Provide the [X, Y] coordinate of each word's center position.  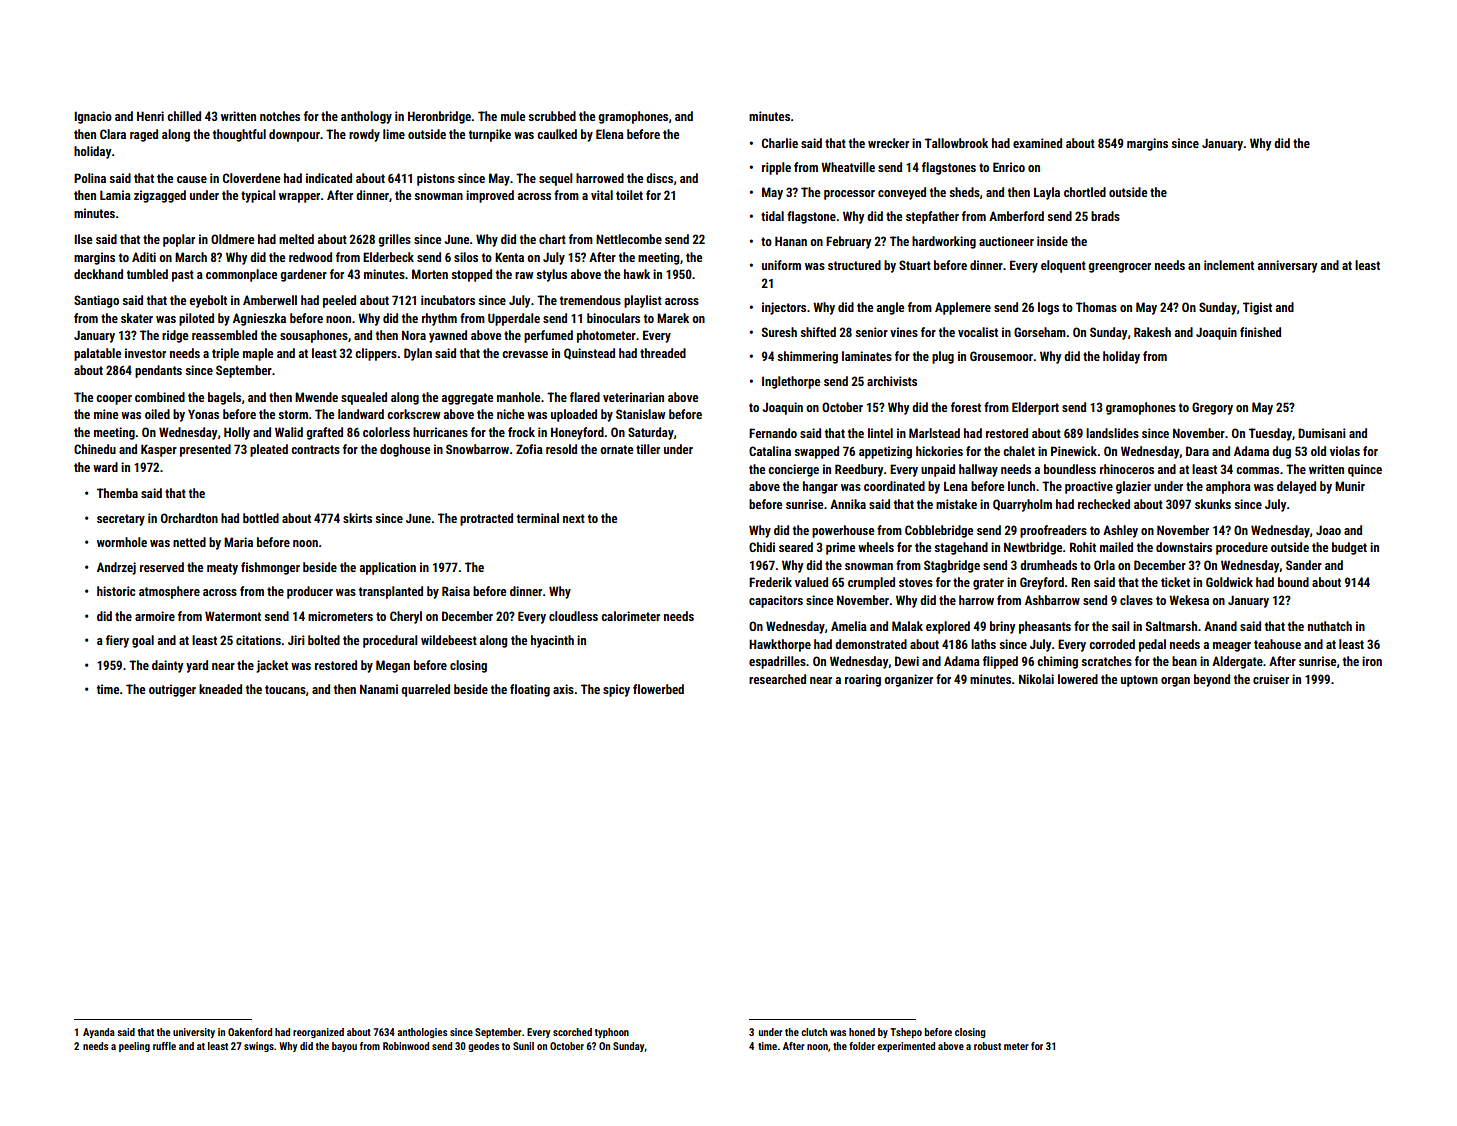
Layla [1047, 193]
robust [987, 1046]
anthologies [422, 1033]
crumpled [871, 583]
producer [310, 592]
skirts [357, 518]
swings [259, 1047]
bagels [224, 398]
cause [192, 179]
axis [563, 689]
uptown [1139, 681]
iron [1372, 661]
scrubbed [552, 116]
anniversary [1287, 266]
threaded [663, 353]
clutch [814, 1032]
